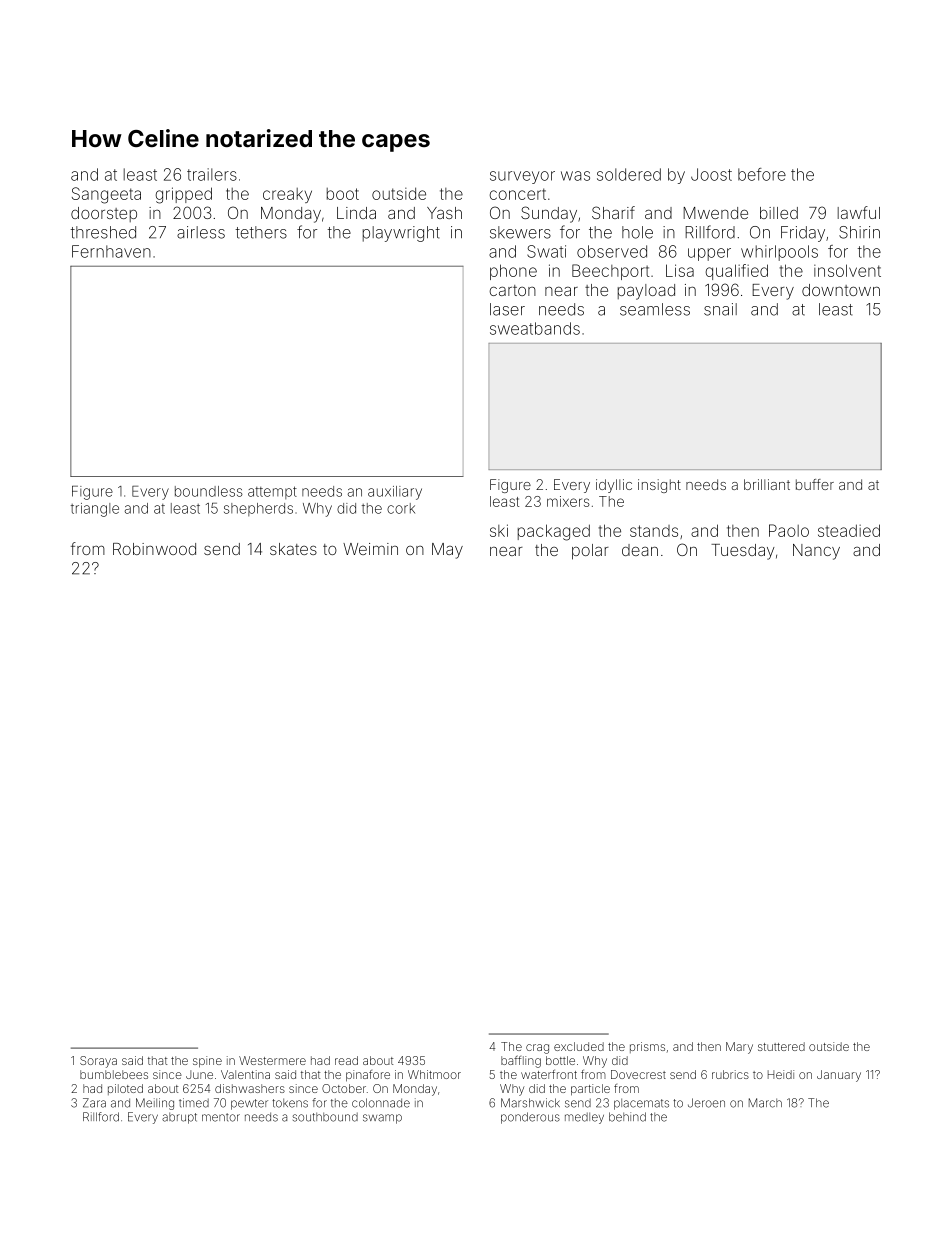 The height and width of the page is (1233, 952). I want to click on Sangeeta, so click(106, 195).
